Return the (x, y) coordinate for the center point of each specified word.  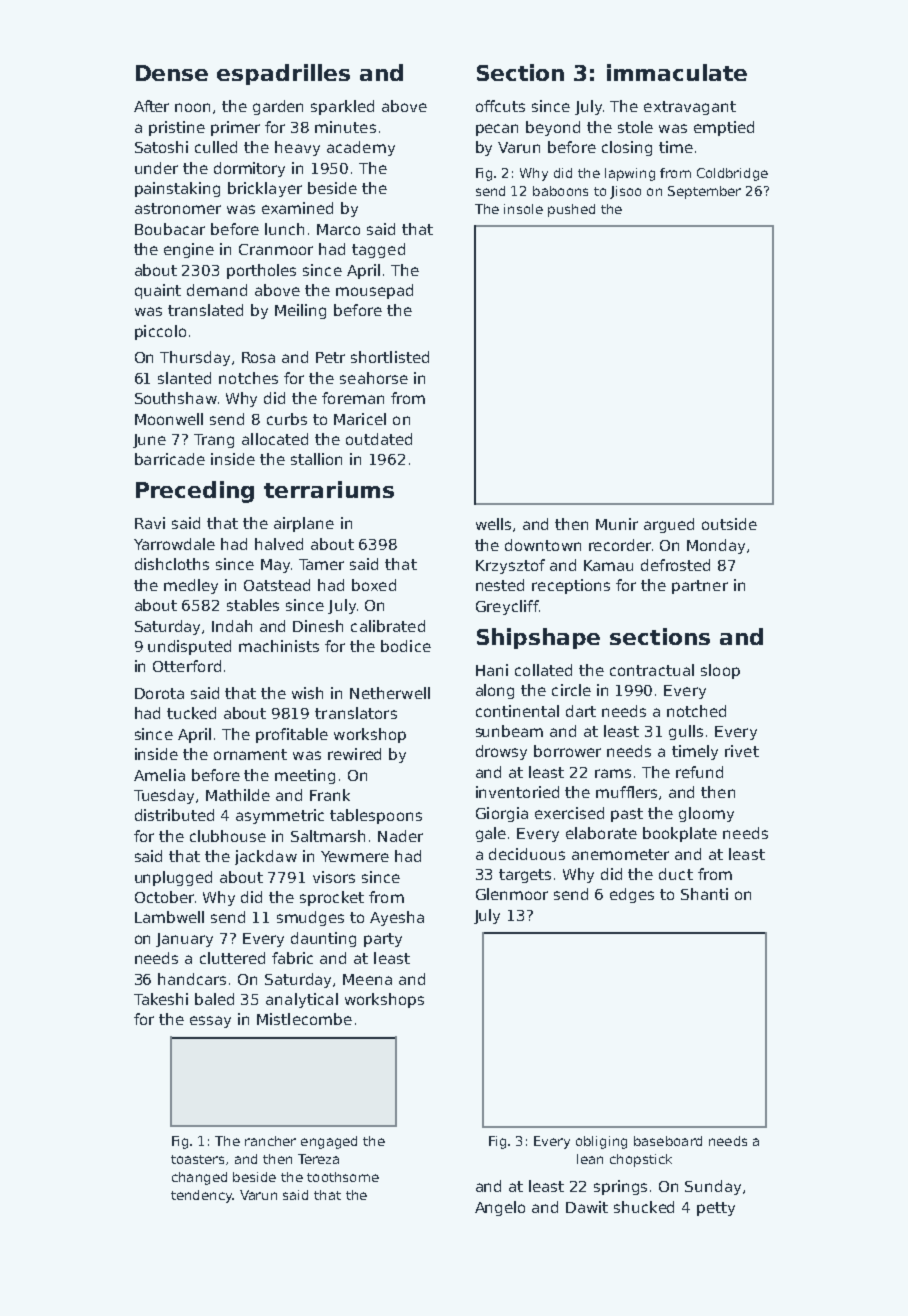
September (704, 192)
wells (493, 524)
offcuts (500, 106)
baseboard (668, 1141)
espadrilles (283, 74)
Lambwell (169, 917)
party (383, 940)
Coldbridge (732, 174)
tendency (202, 1196)
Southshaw (176, 398)
